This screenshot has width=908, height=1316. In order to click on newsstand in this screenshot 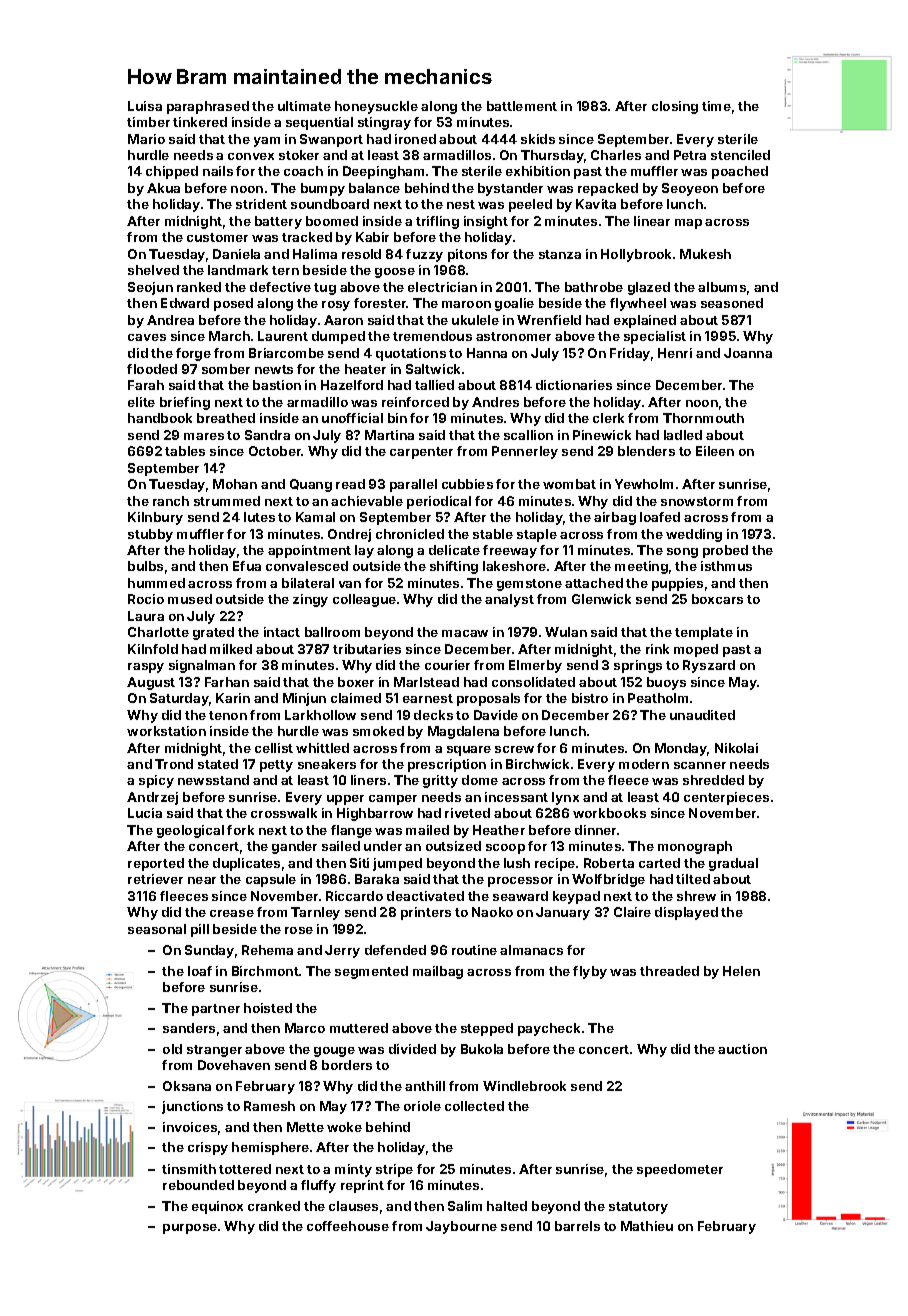, I will do `click(213, 780)`.
